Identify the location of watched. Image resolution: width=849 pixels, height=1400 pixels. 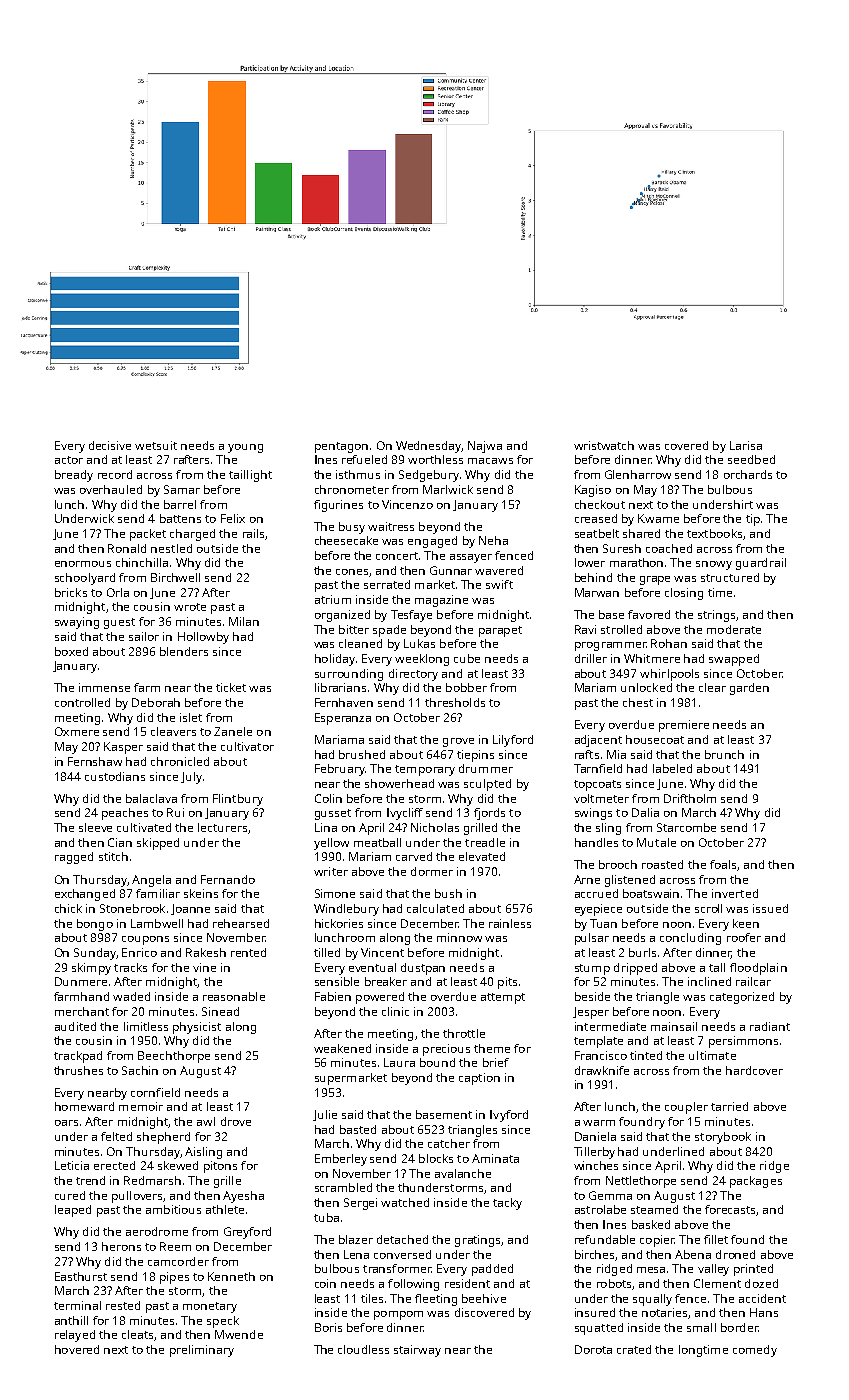
(405, 1202).
